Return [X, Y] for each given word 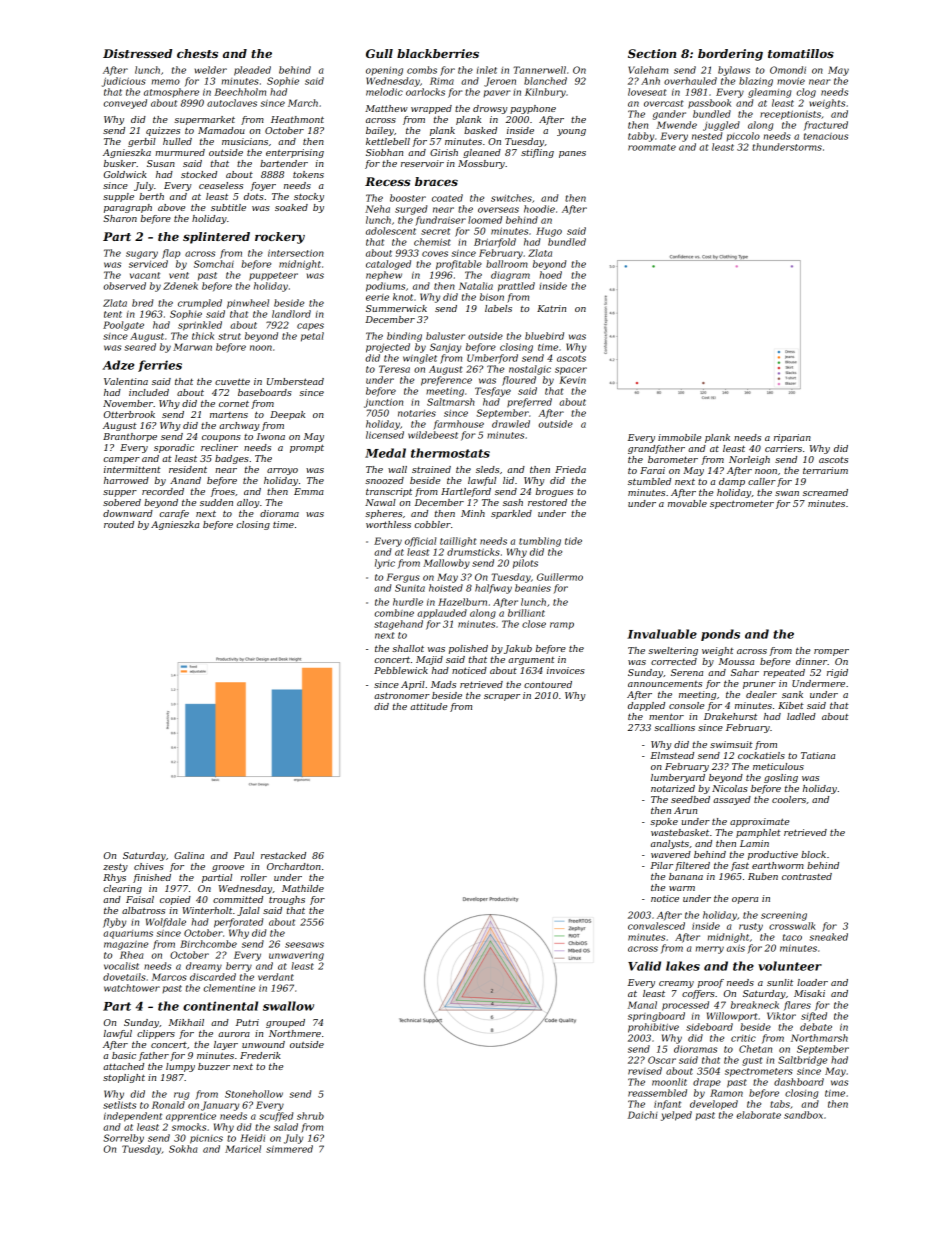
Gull [379, 53]
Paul [244, 855]
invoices [566, 670]
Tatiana [818, 755]
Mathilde [303, 888]
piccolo [743, 136]
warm [682, 888]
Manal [642, 1005]
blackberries [438, 53]
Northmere [295, 1033]
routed [119, 524]
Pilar [661, 865]
